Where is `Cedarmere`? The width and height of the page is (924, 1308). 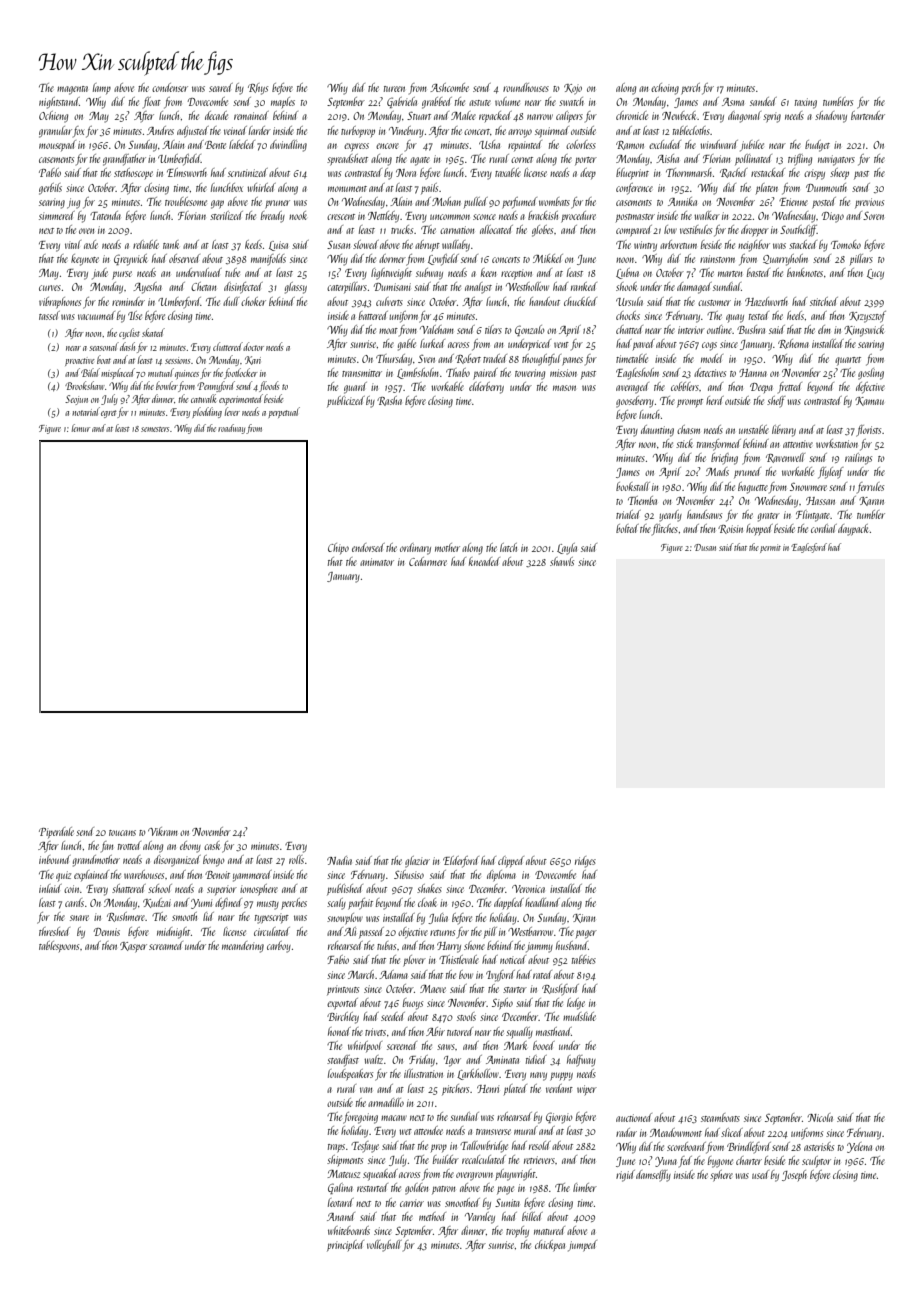 Cedarmere is located at coordinates (428, 561).
